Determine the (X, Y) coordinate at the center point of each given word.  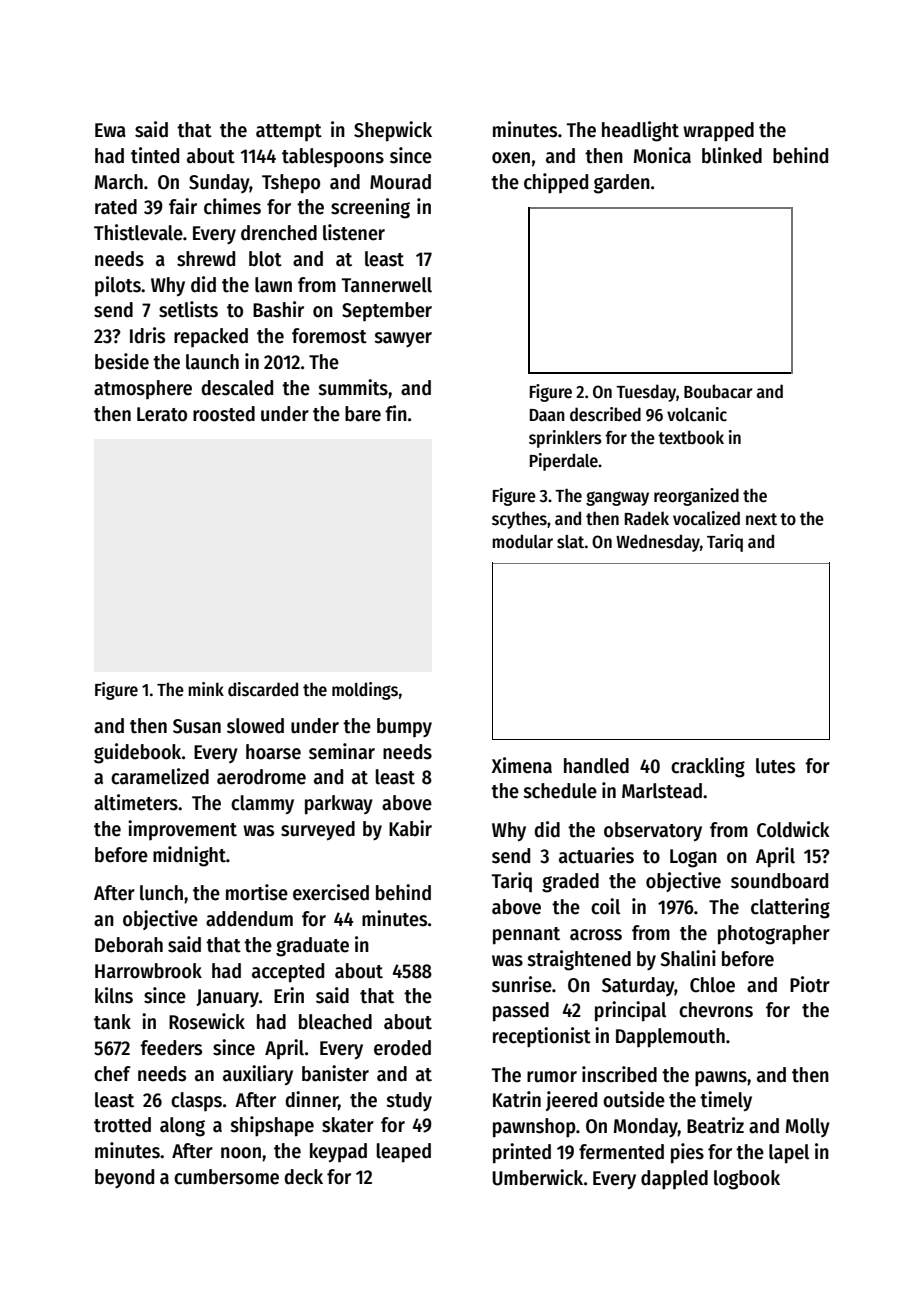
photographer (774, 935)
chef (112, 1074)
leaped (404, 1153)
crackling (708, 767)
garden (622, 184)
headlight (640, 131)
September (387, 311)
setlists (188, 309)
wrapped (718, 132)
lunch (161, 893)
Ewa (110, 130)
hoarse (273, 752)
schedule (560, 791)
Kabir (410, 828)
